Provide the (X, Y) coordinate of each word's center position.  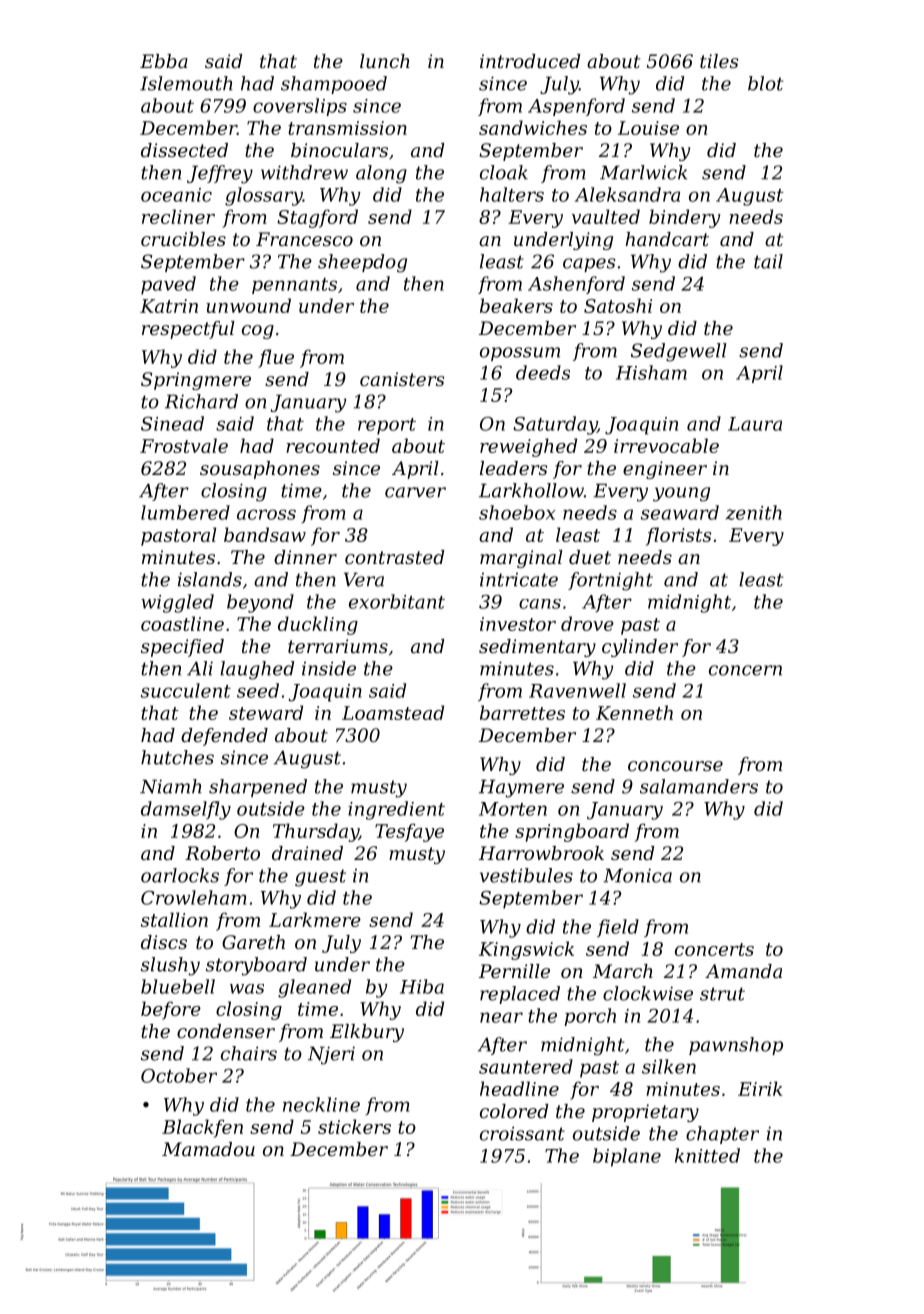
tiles (719, 61)
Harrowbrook (541, 853)
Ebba (164, 61)
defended (224, 737)
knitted (707, 1155)
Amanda (743, 971)
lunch (385, 61)
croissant (522, 1133)
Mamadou (208, 1149)
